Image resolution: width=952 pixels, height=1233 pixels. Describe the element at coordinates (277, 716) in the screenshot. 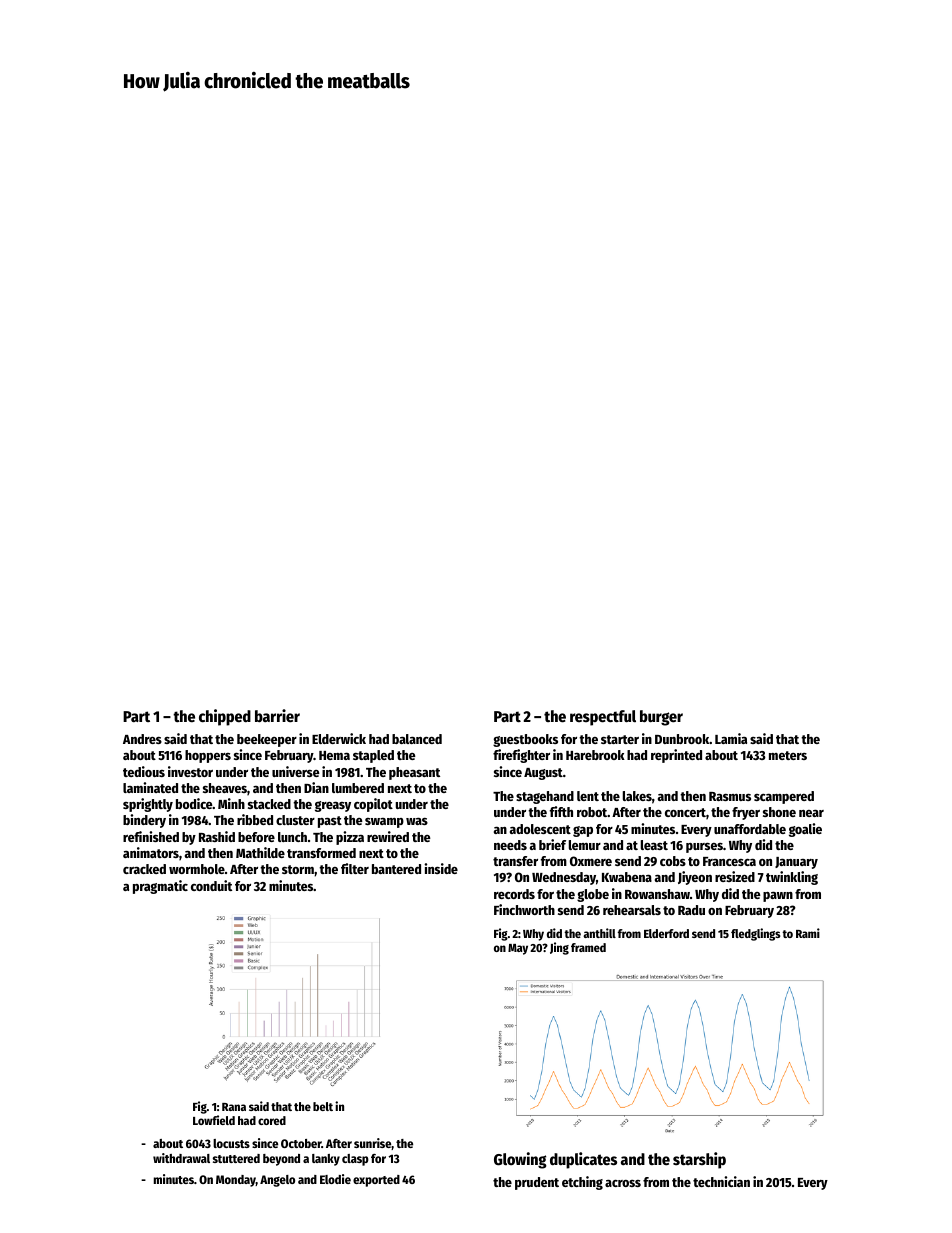

I see `barrier` at that location.
